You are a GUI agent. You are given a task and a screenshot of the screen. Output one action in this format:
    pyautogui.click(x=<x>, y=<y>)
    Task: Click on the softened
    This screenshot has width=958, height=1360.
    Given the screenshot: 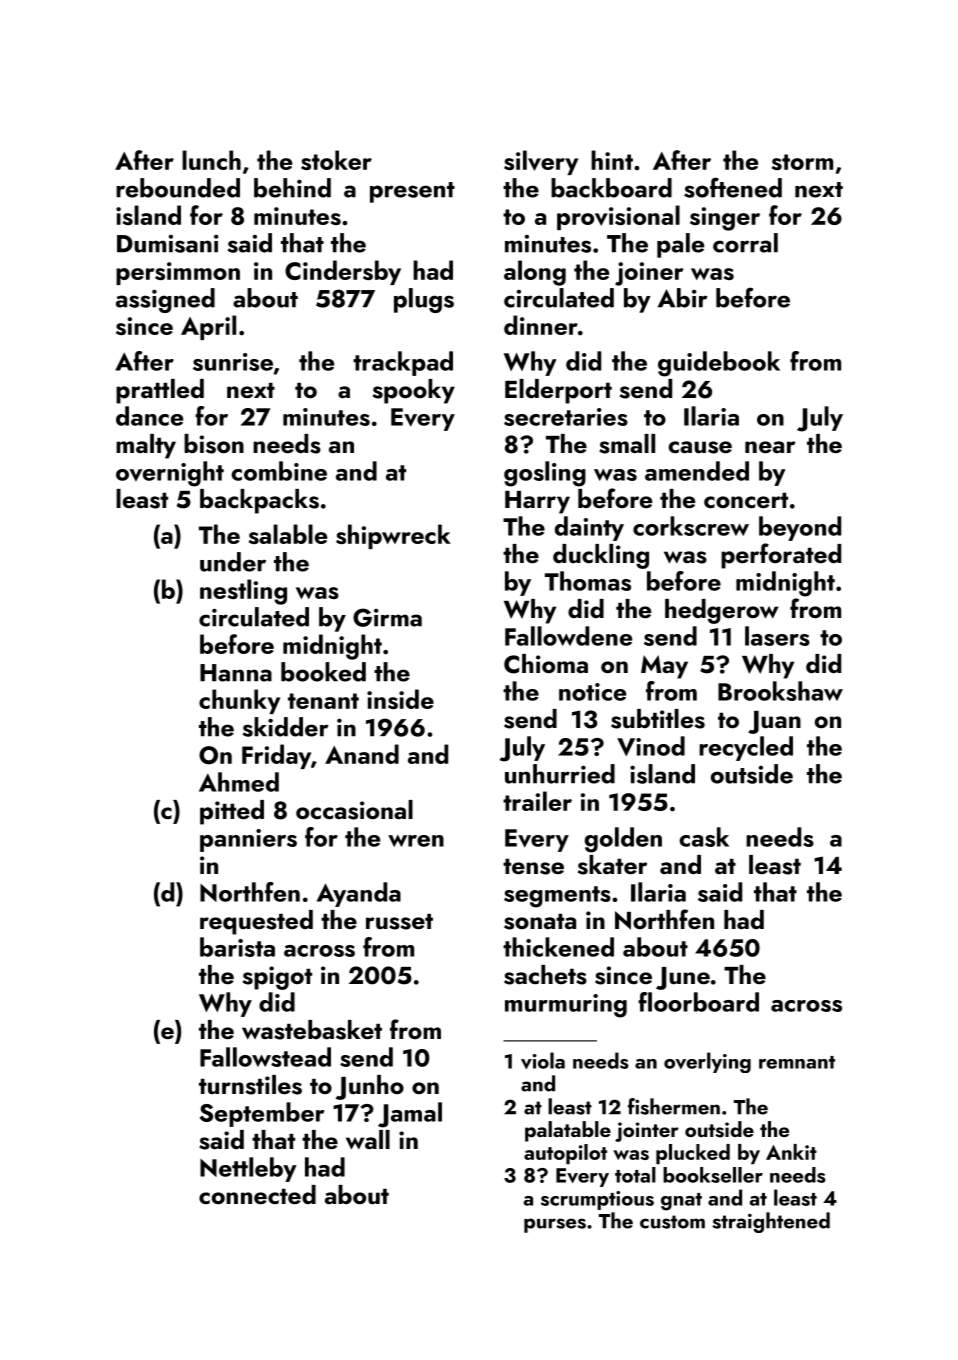 What is the action you would take?
    pyautogui.click(x=733, y=187)
